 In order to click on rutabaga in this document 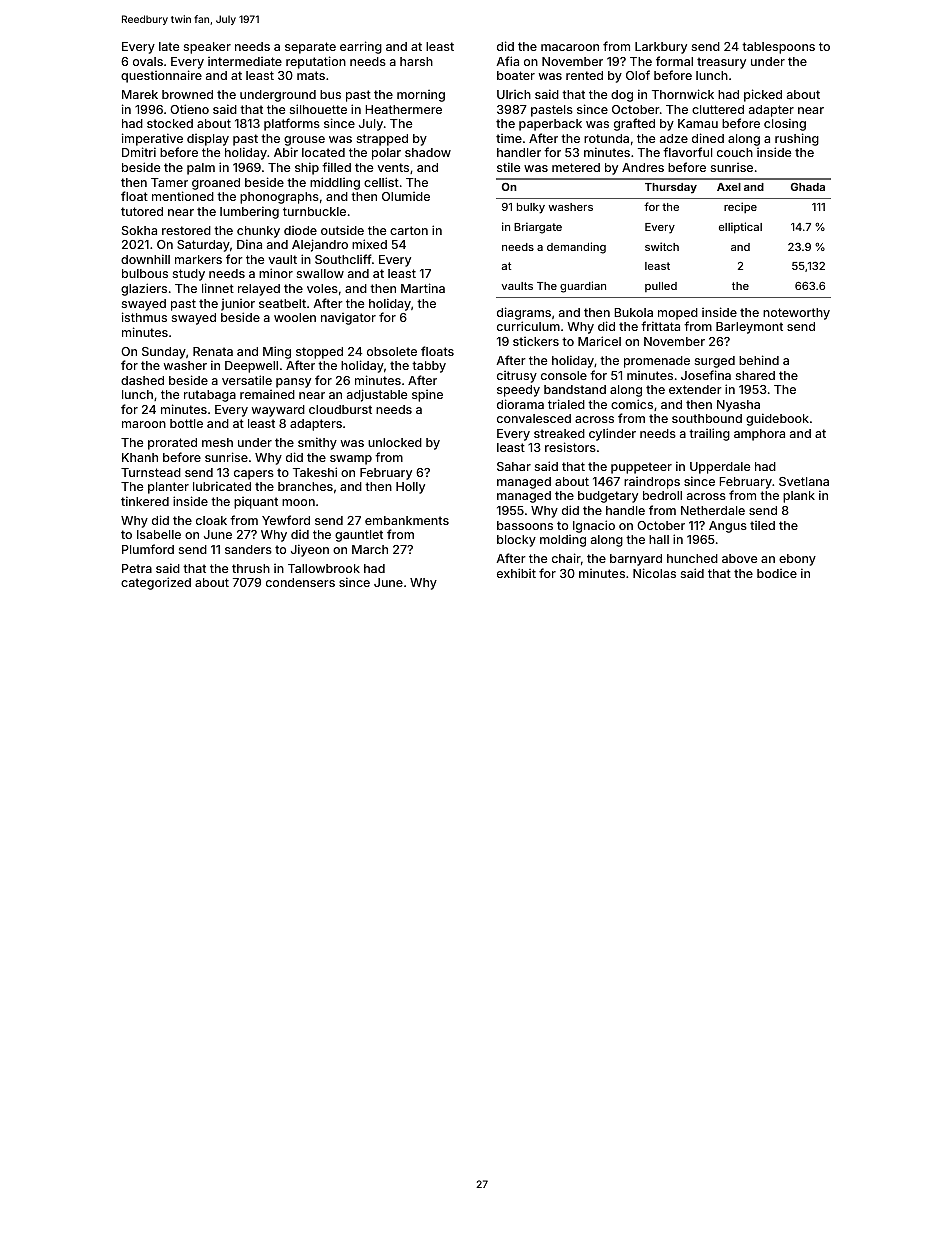, I will do `click(210, 396)`.
